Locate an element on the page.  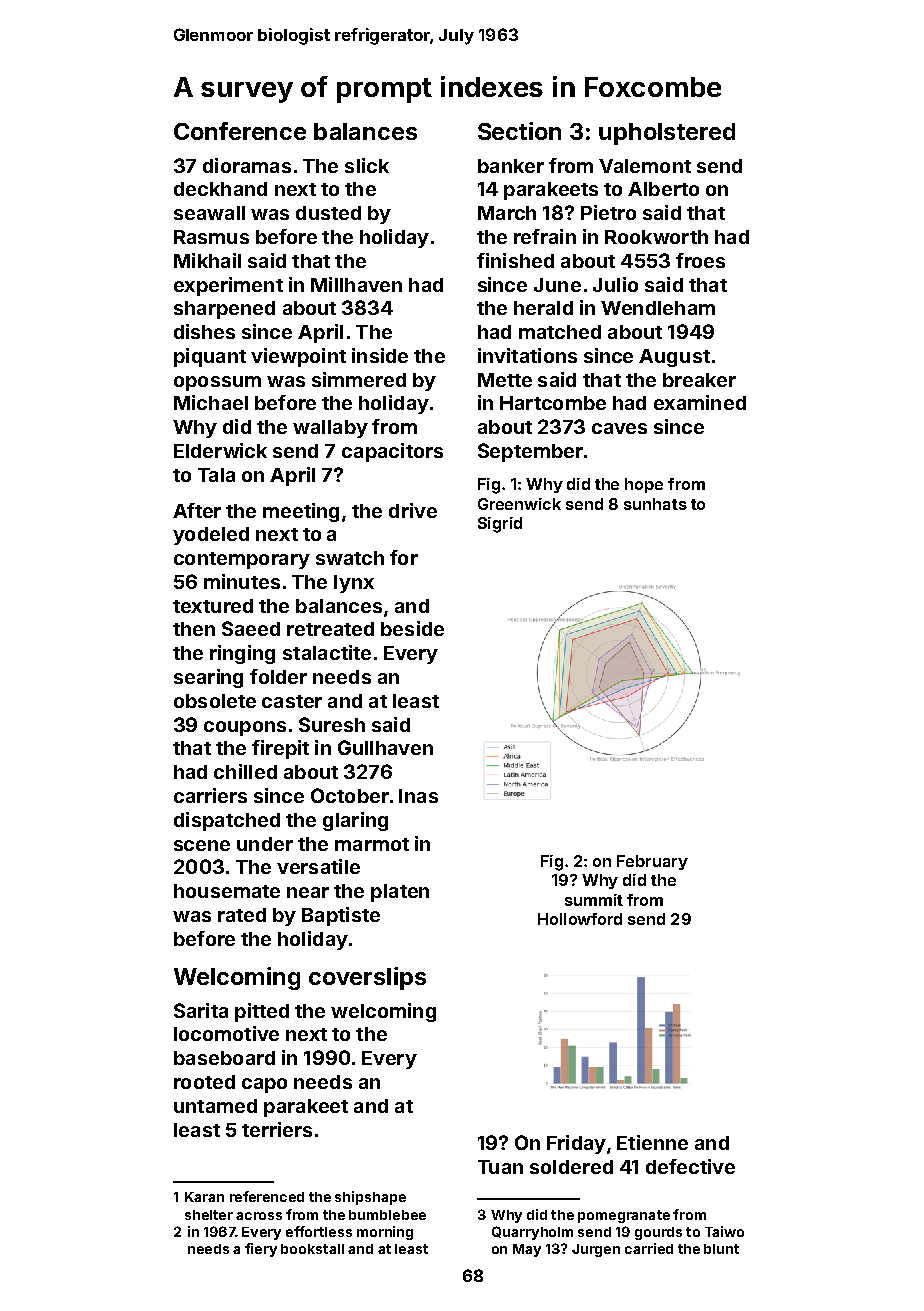
terriers is located at coordinates (277, 1129).
